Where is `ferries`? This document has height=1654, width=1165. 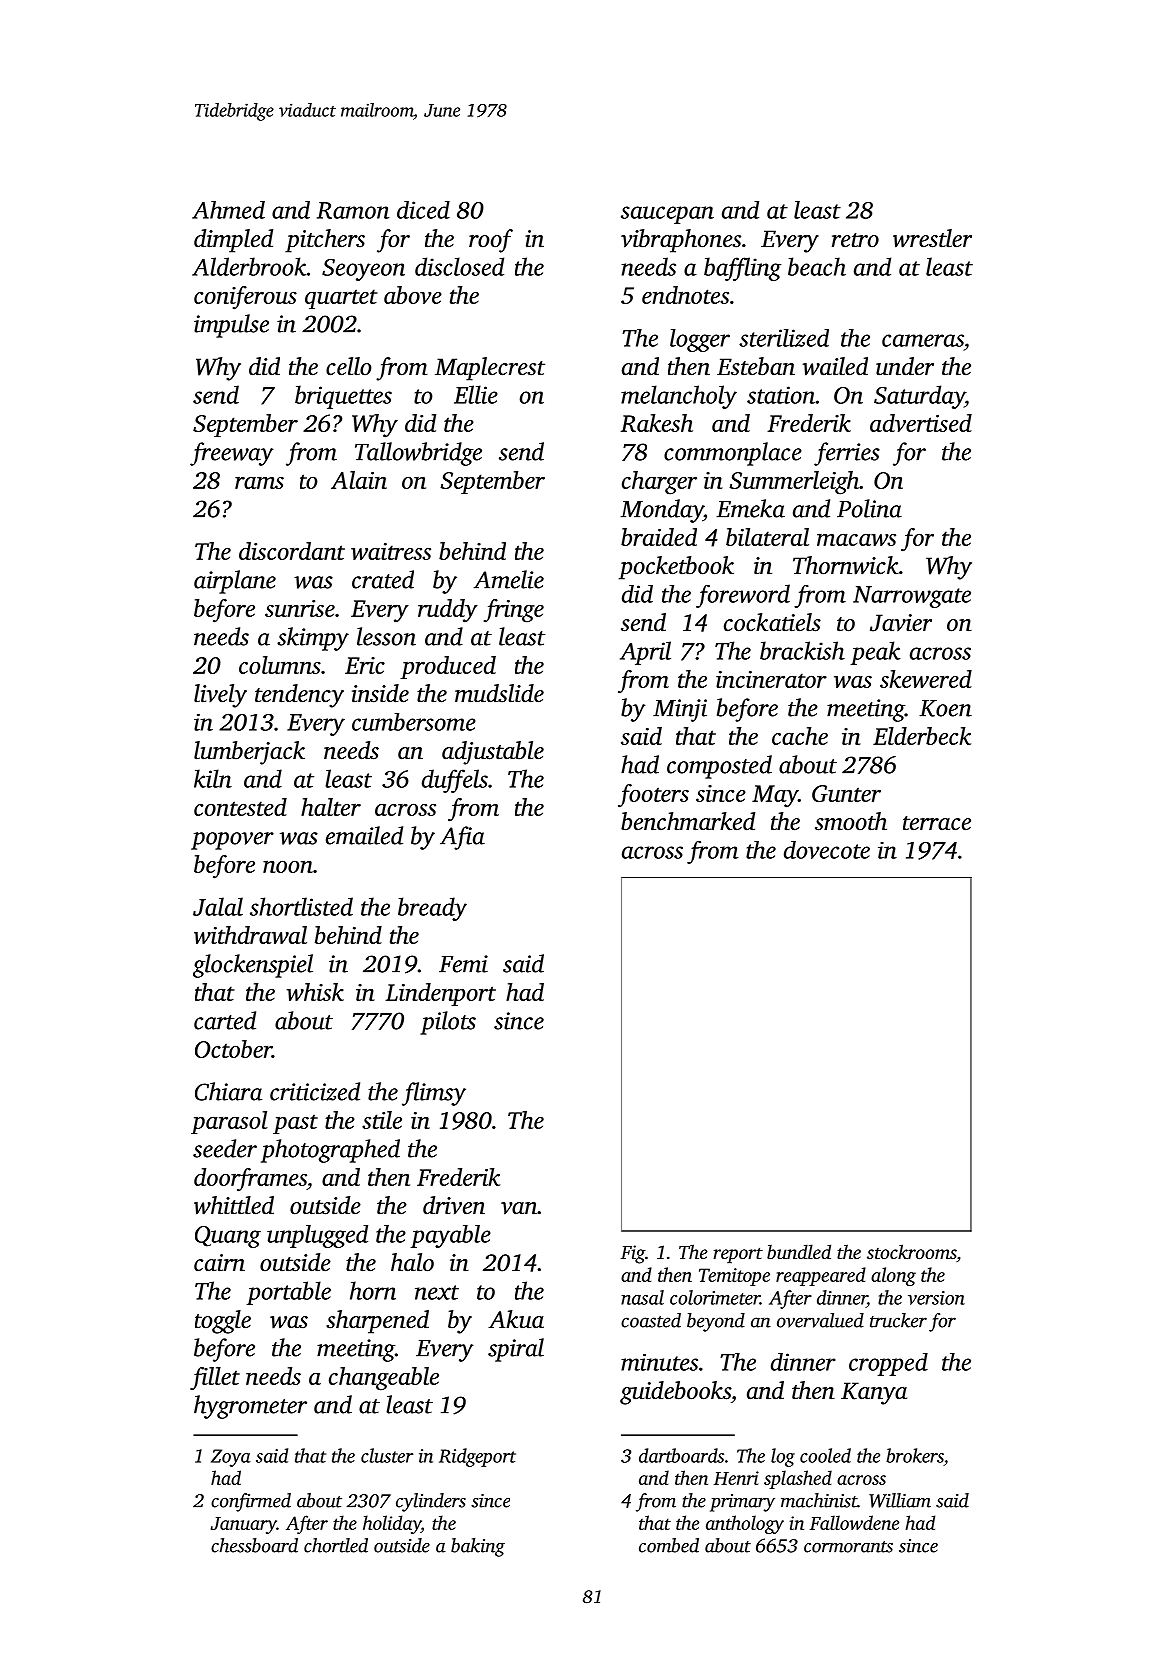
ferries is located at coordinates (847, 454).
